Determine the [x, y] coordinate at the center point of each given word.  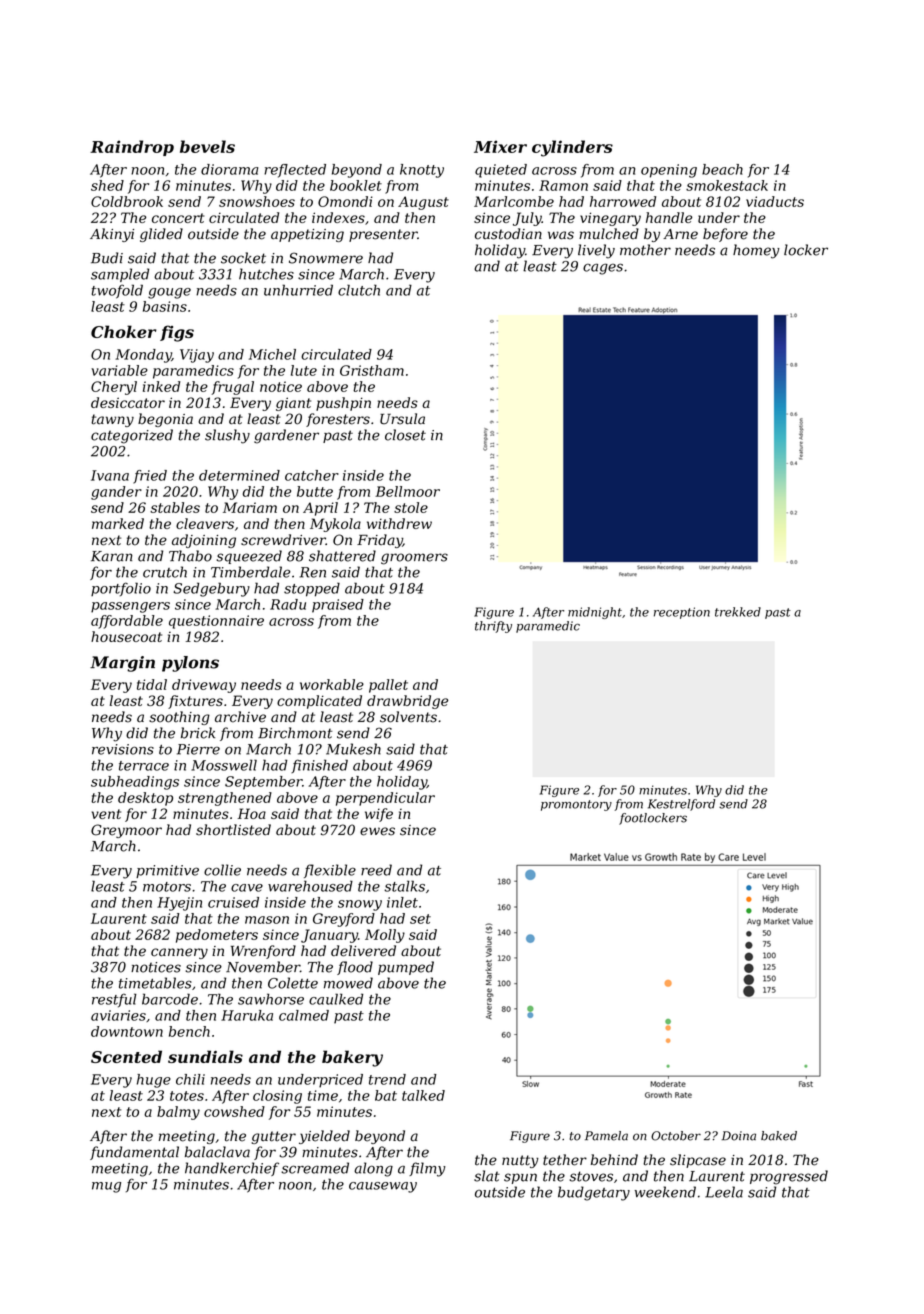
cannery [179, 953]
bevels [207, 146]
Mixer [500, 146]
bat [386, 1095]
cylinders [572, 148]
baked [779, 1136]
